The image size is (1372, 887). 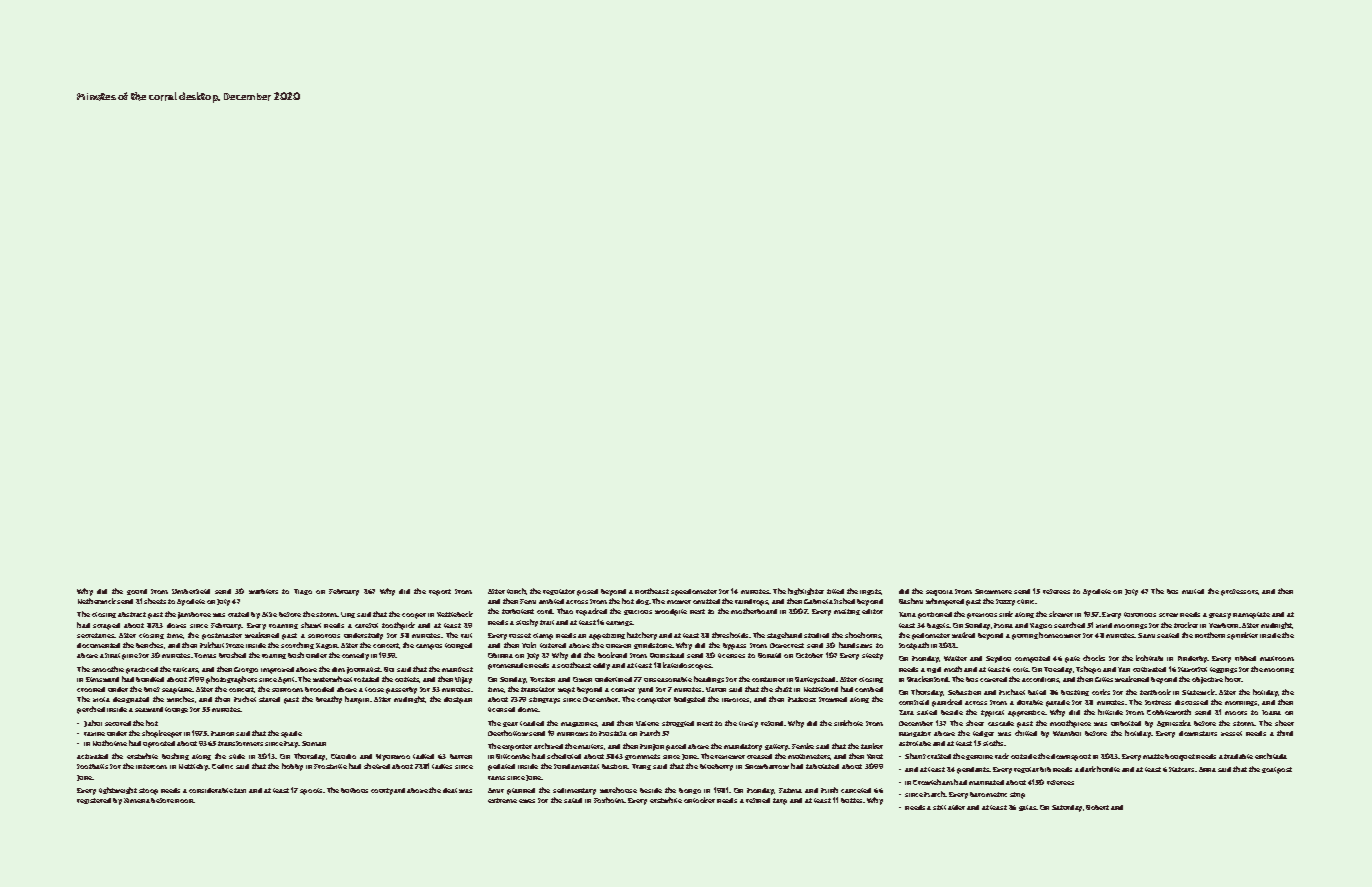 What do you see at coordinates (343, 756) in the screenshot?
I see `Claudio` at bounding box center [343, 756].
